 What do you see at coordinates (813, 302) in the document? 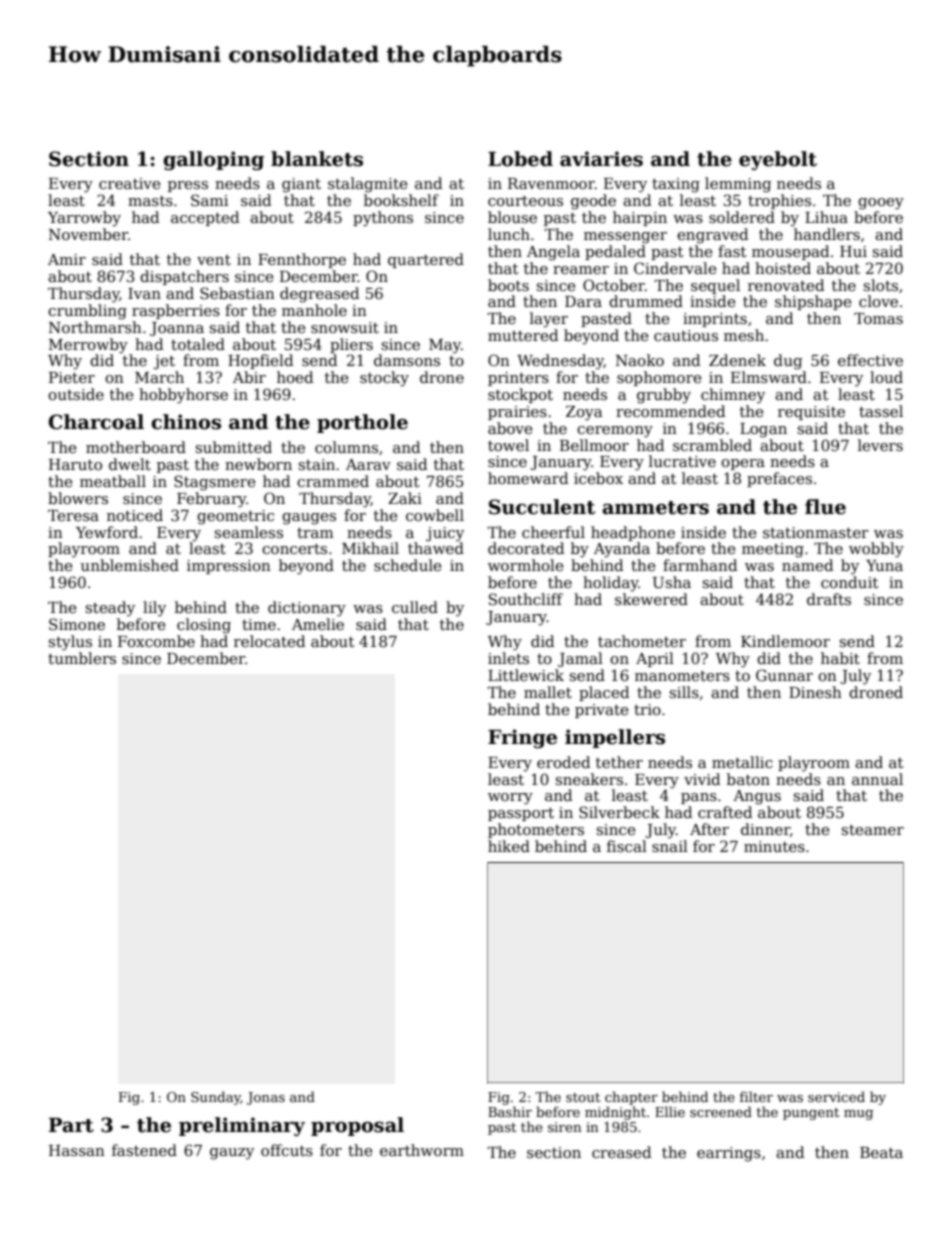
I see `shipshape` at bounding box center [813, 302].
